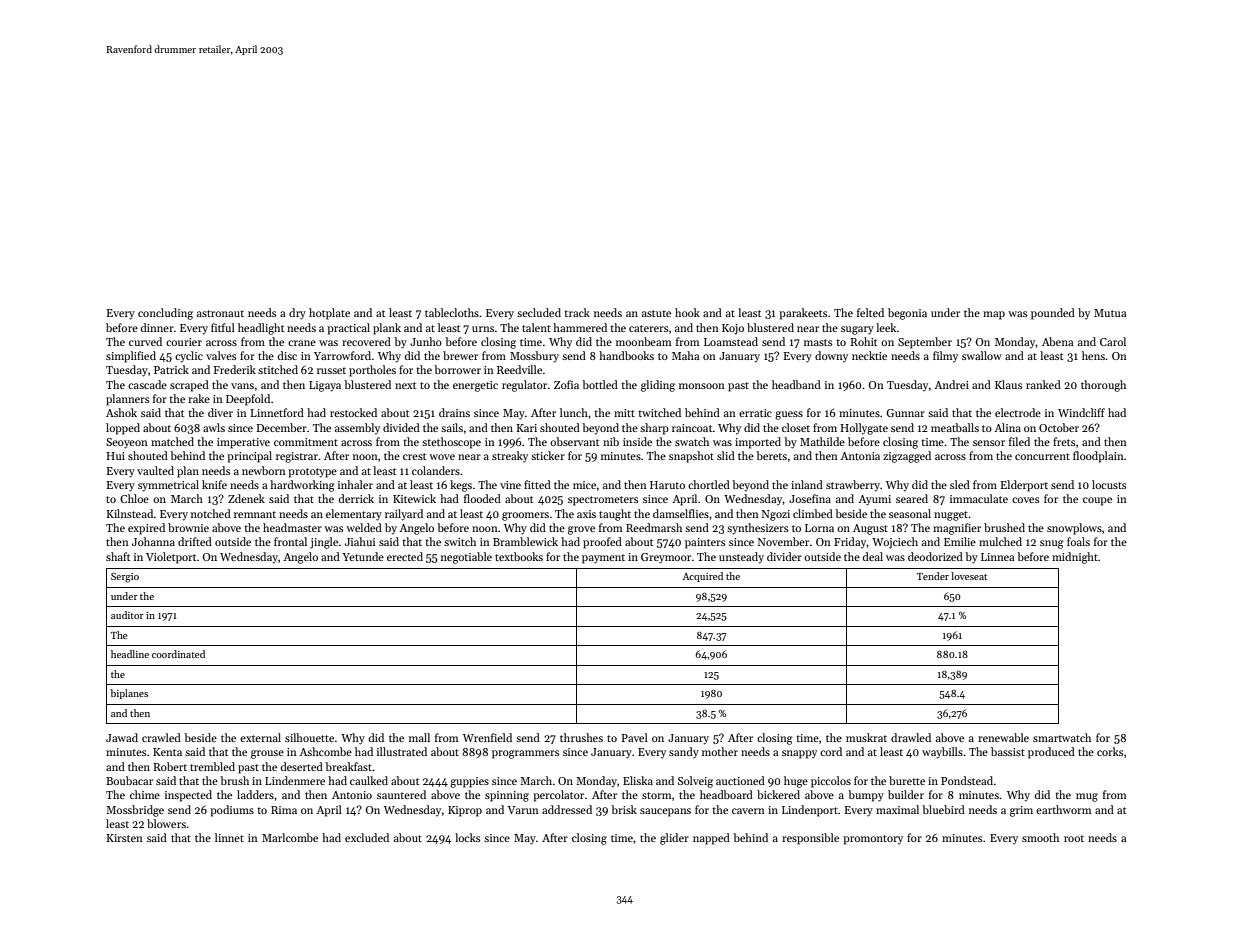 This image has height=952, width=1233. What do you see at coordinates (405, 556) in the image?
I see `erected` at bounding box center [405, 556].
